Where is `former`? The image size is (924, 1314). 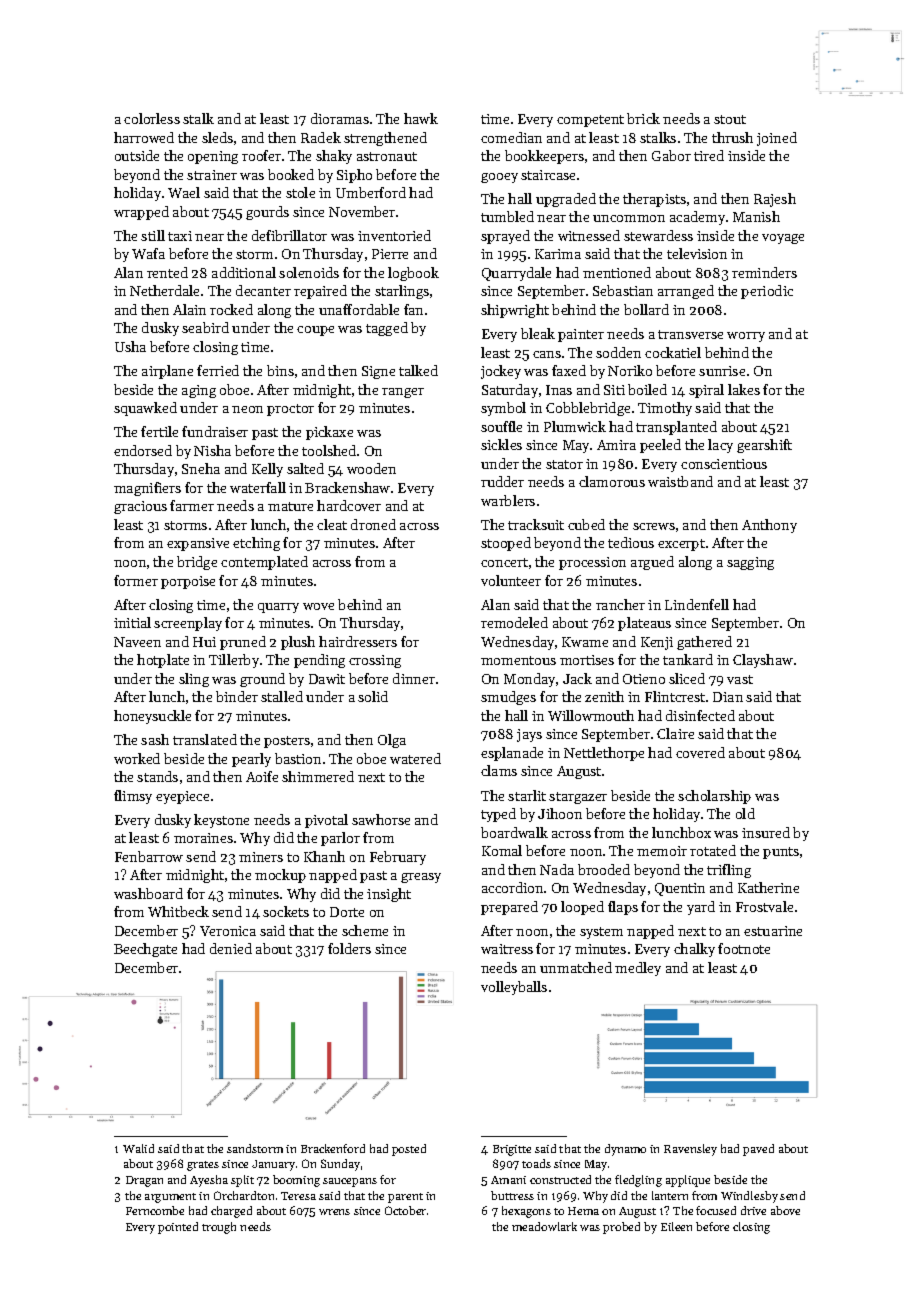
former is located at coordinates (136, 580).
